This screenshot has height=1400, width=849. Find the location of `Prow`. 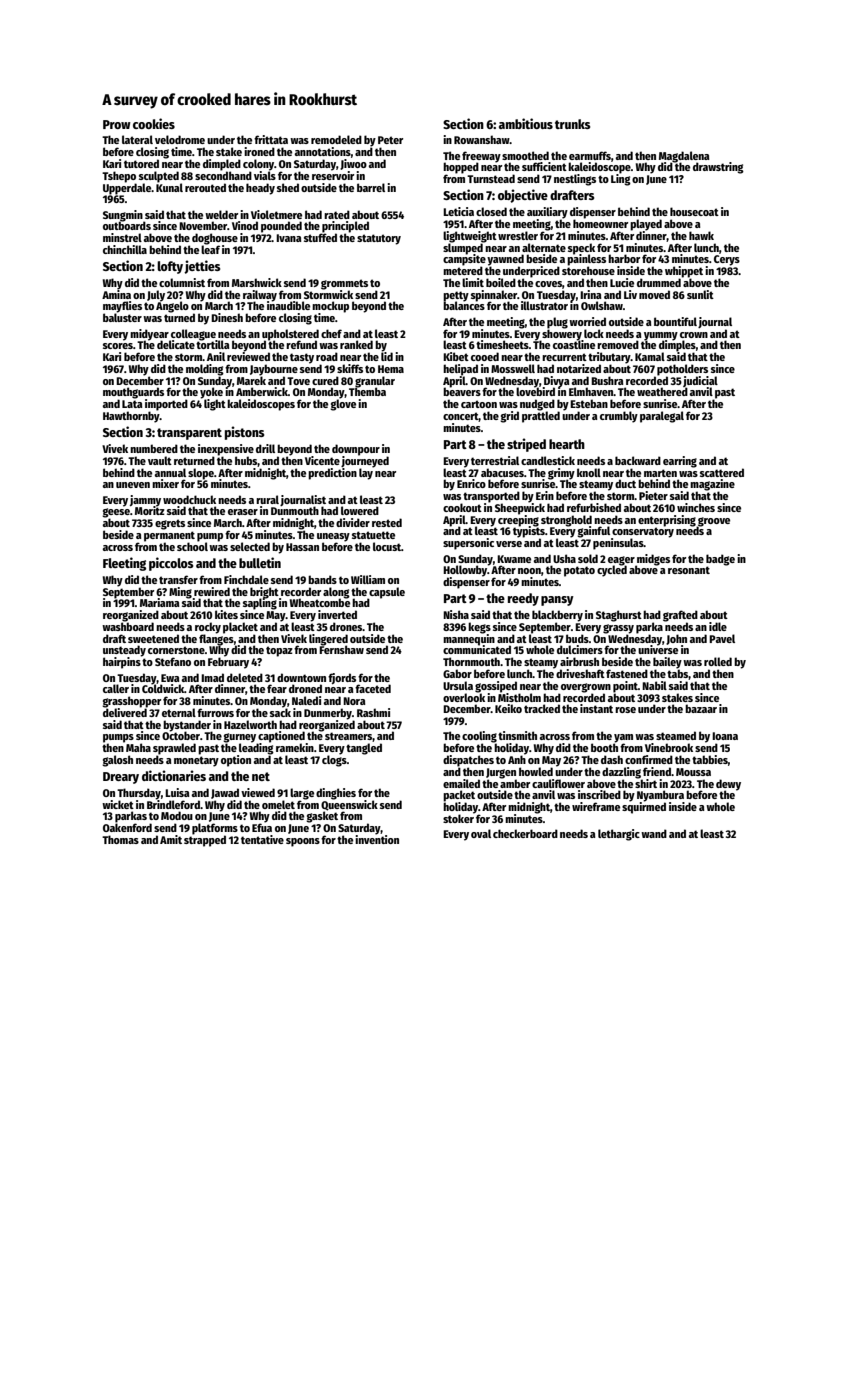

Prow is located at coordinates (117, 124).
